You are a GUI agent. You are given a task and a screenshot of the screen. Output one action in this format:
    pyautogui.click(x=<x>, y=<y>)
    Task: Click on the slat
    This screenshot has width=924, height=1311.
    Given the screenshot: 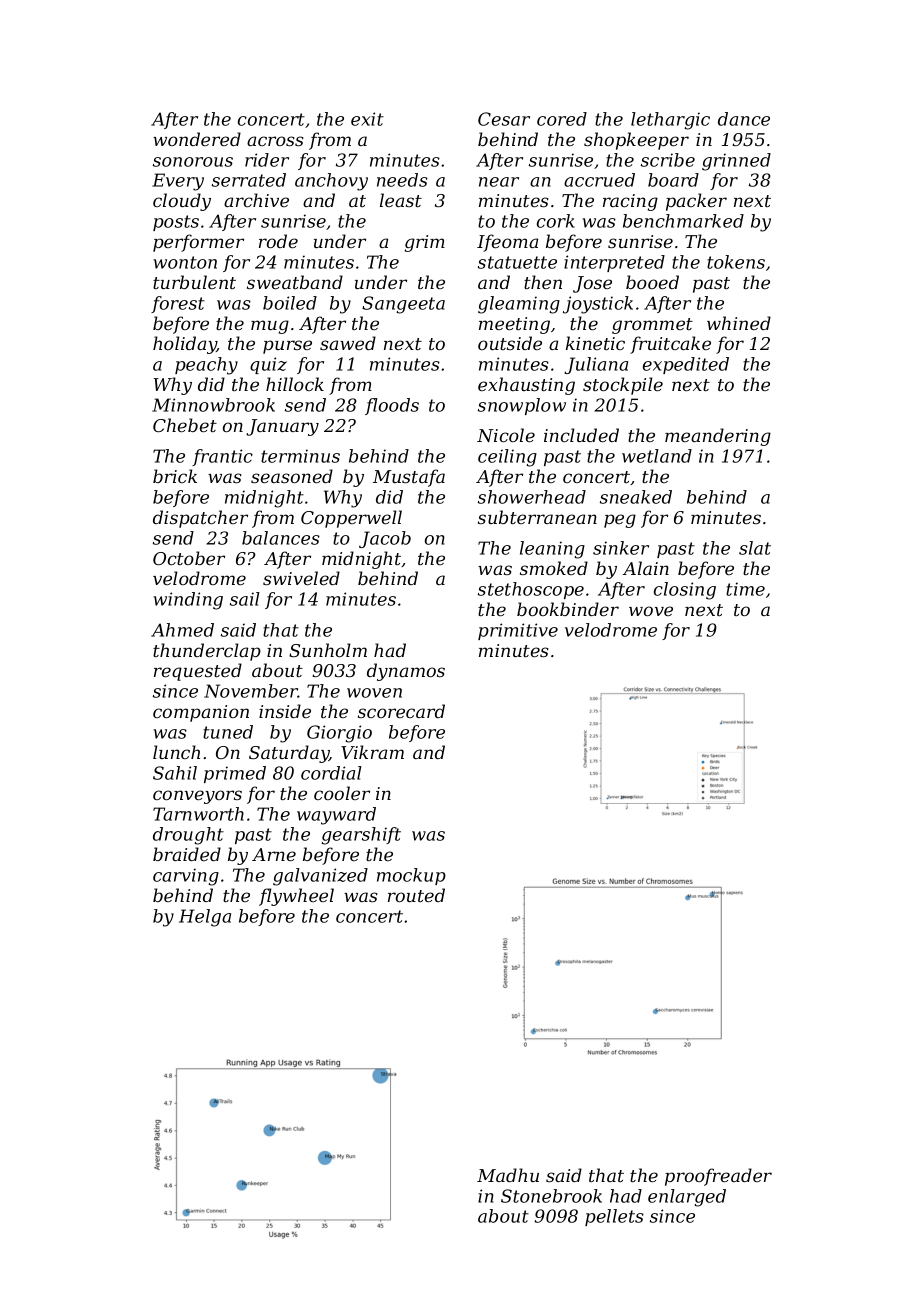 What is the action you would take?
    pyautogui.click(x=755, y=548)
